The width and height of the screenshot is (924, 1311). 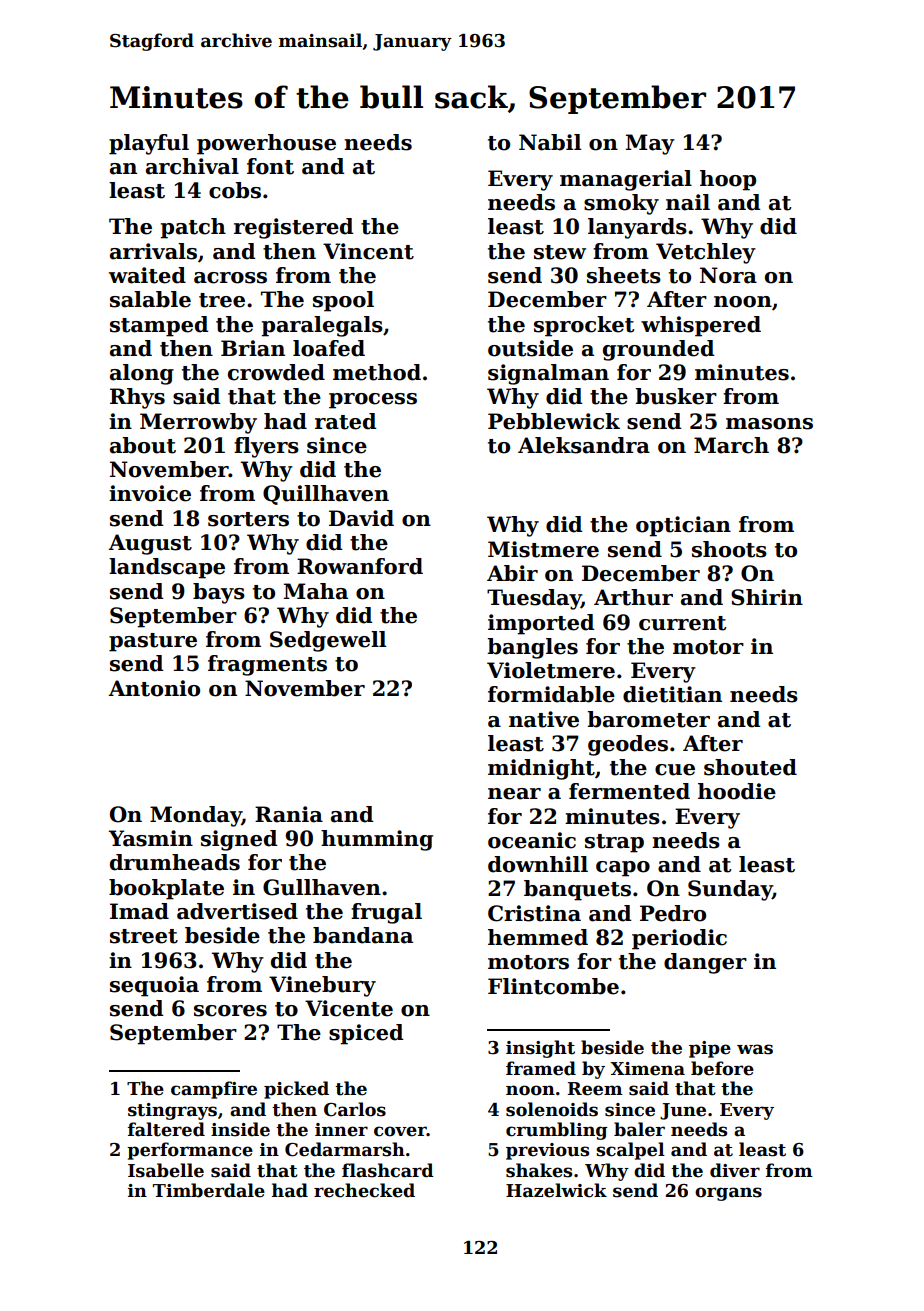 What do you see at coordinates (154, 986) in the screenshot?
I see `sequoia` at bounding box center [154, 986].
